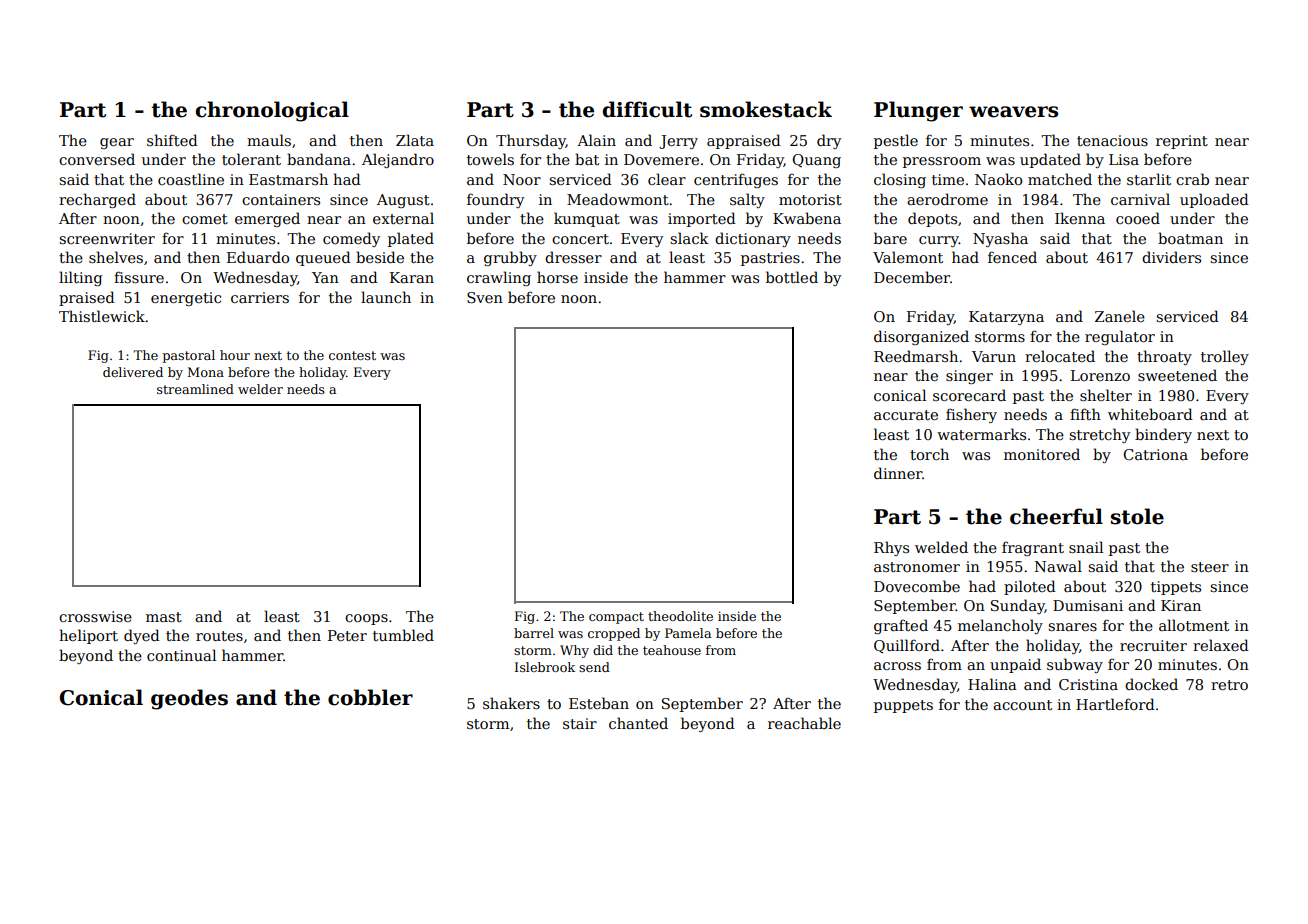  I want to click on weavers, so click(1013, 112).
